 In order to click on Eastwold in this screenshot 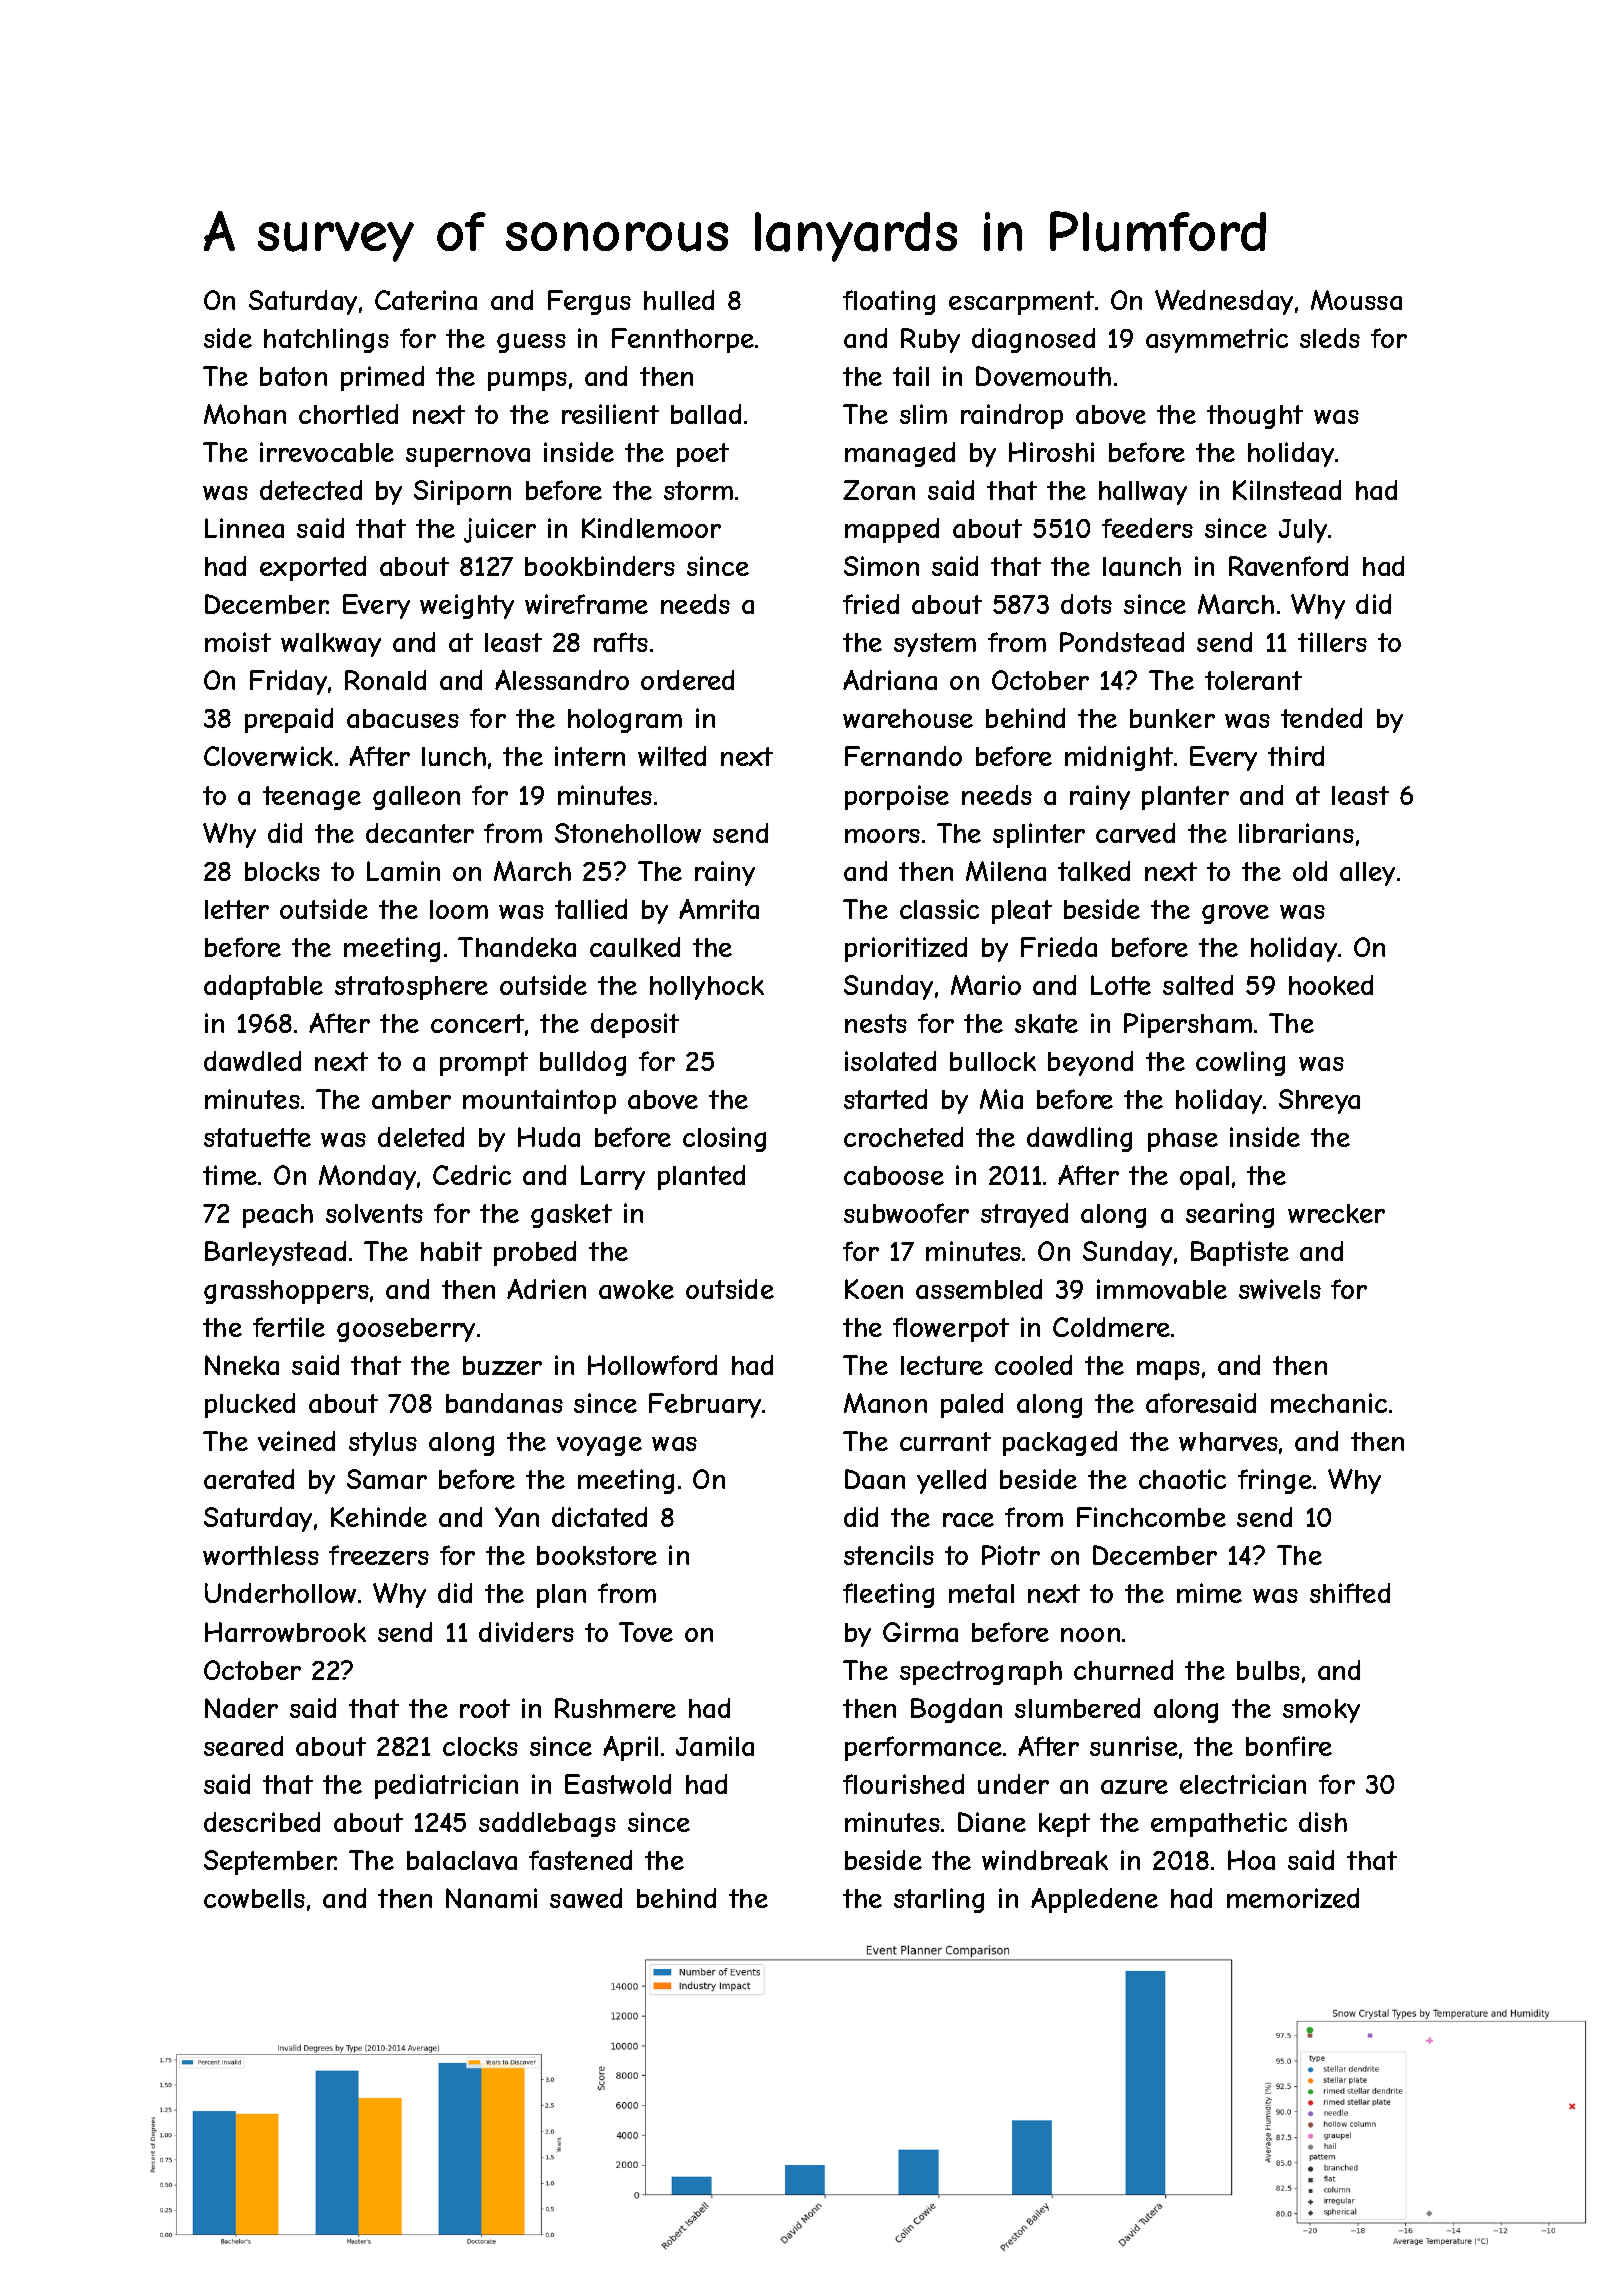, I will do `click(618, 1784)`.
